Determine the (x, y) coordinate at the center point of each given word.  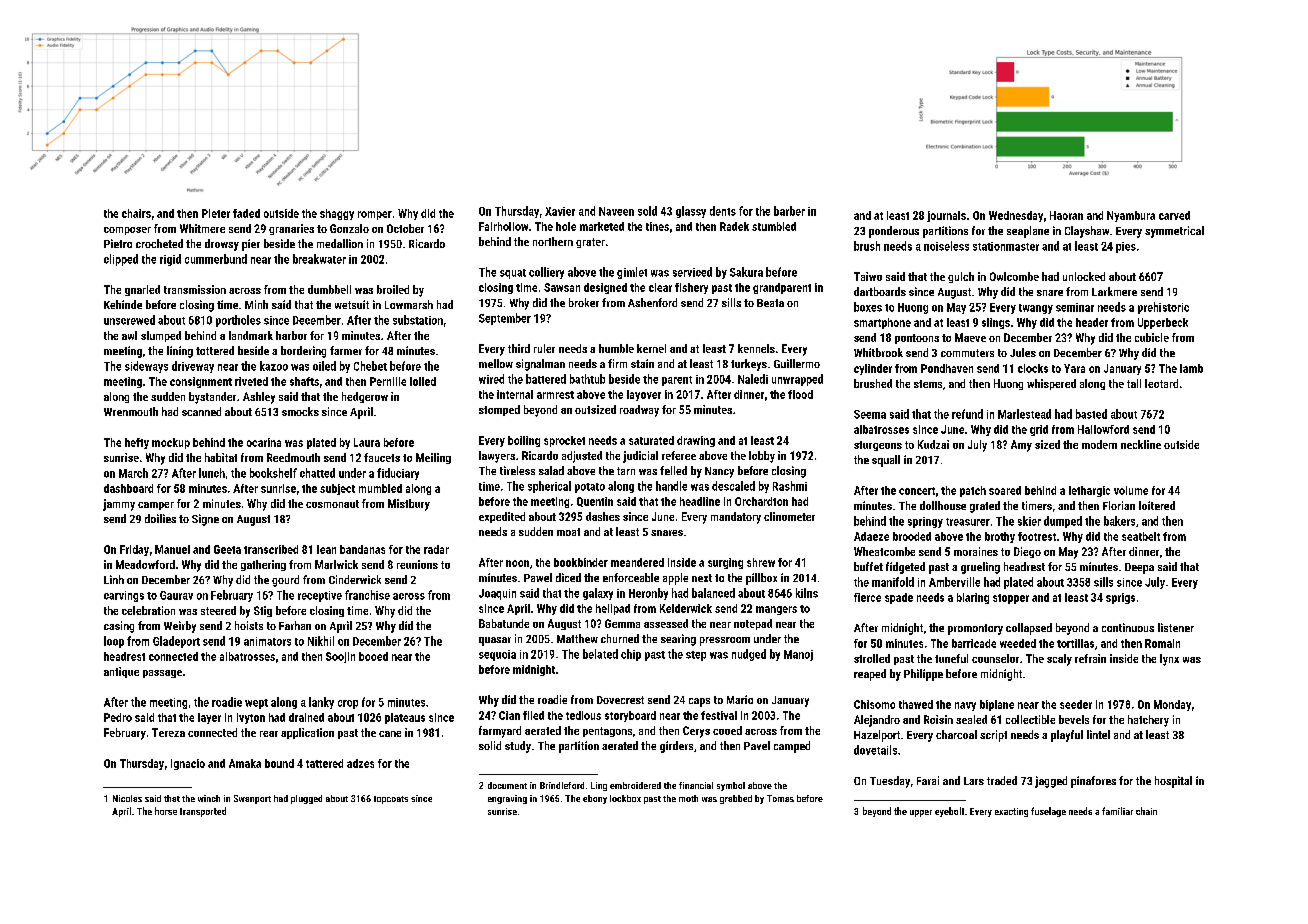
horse (166, 811)
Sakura (746, 272)
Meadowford (145, 564)
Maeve (970, 337)
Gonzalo (349, 228)
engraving (507, 799)
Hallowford (1103, 429)
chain (1146, 811)
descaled (733, 486)
